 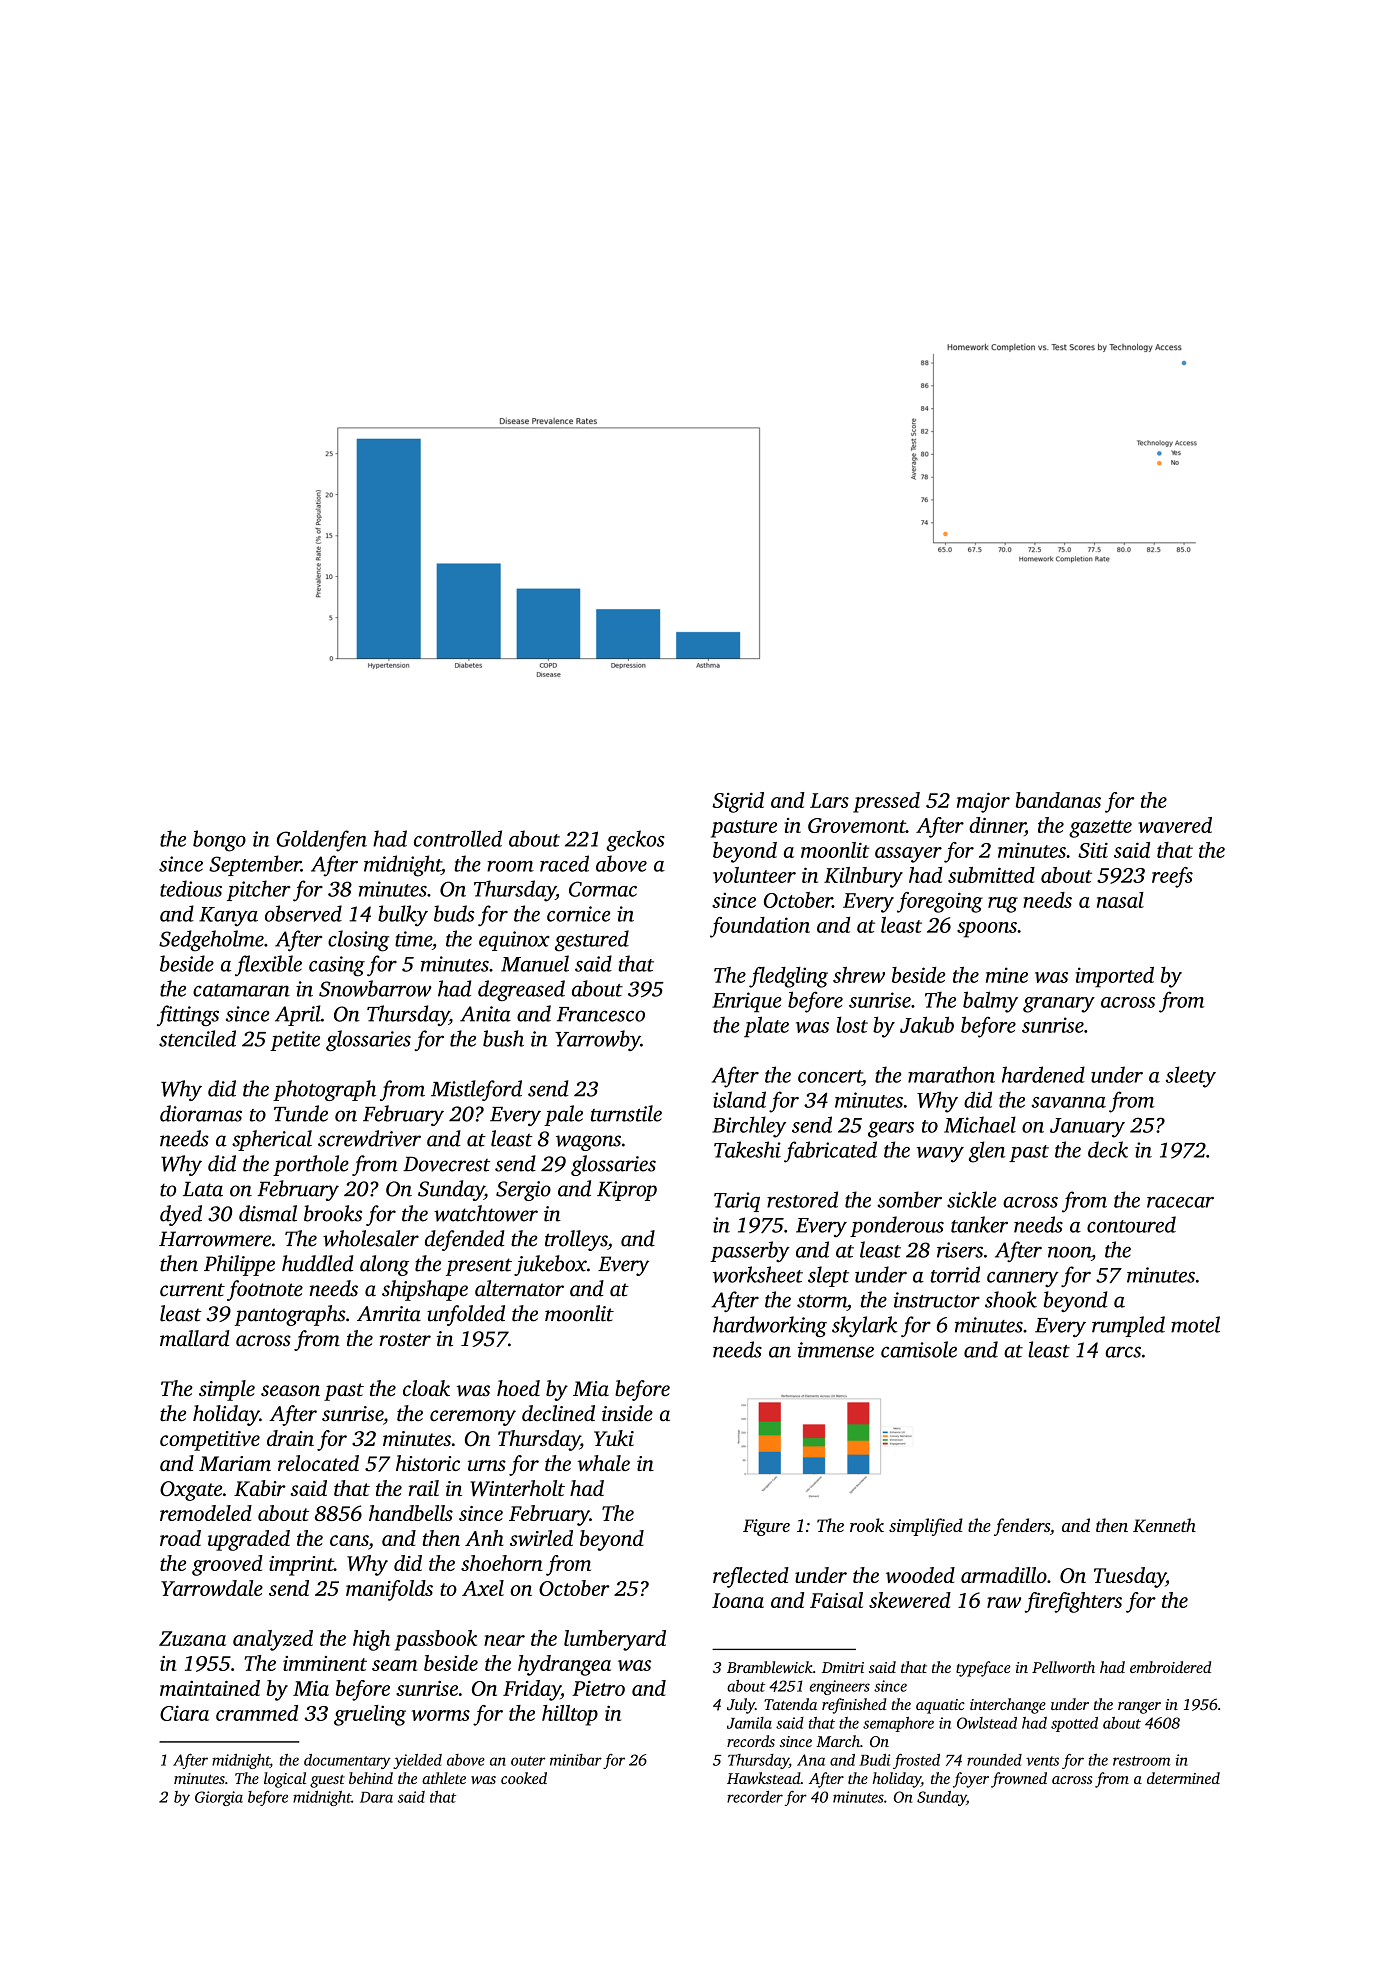 I want to click on season, so click(x=290, y=1390).
